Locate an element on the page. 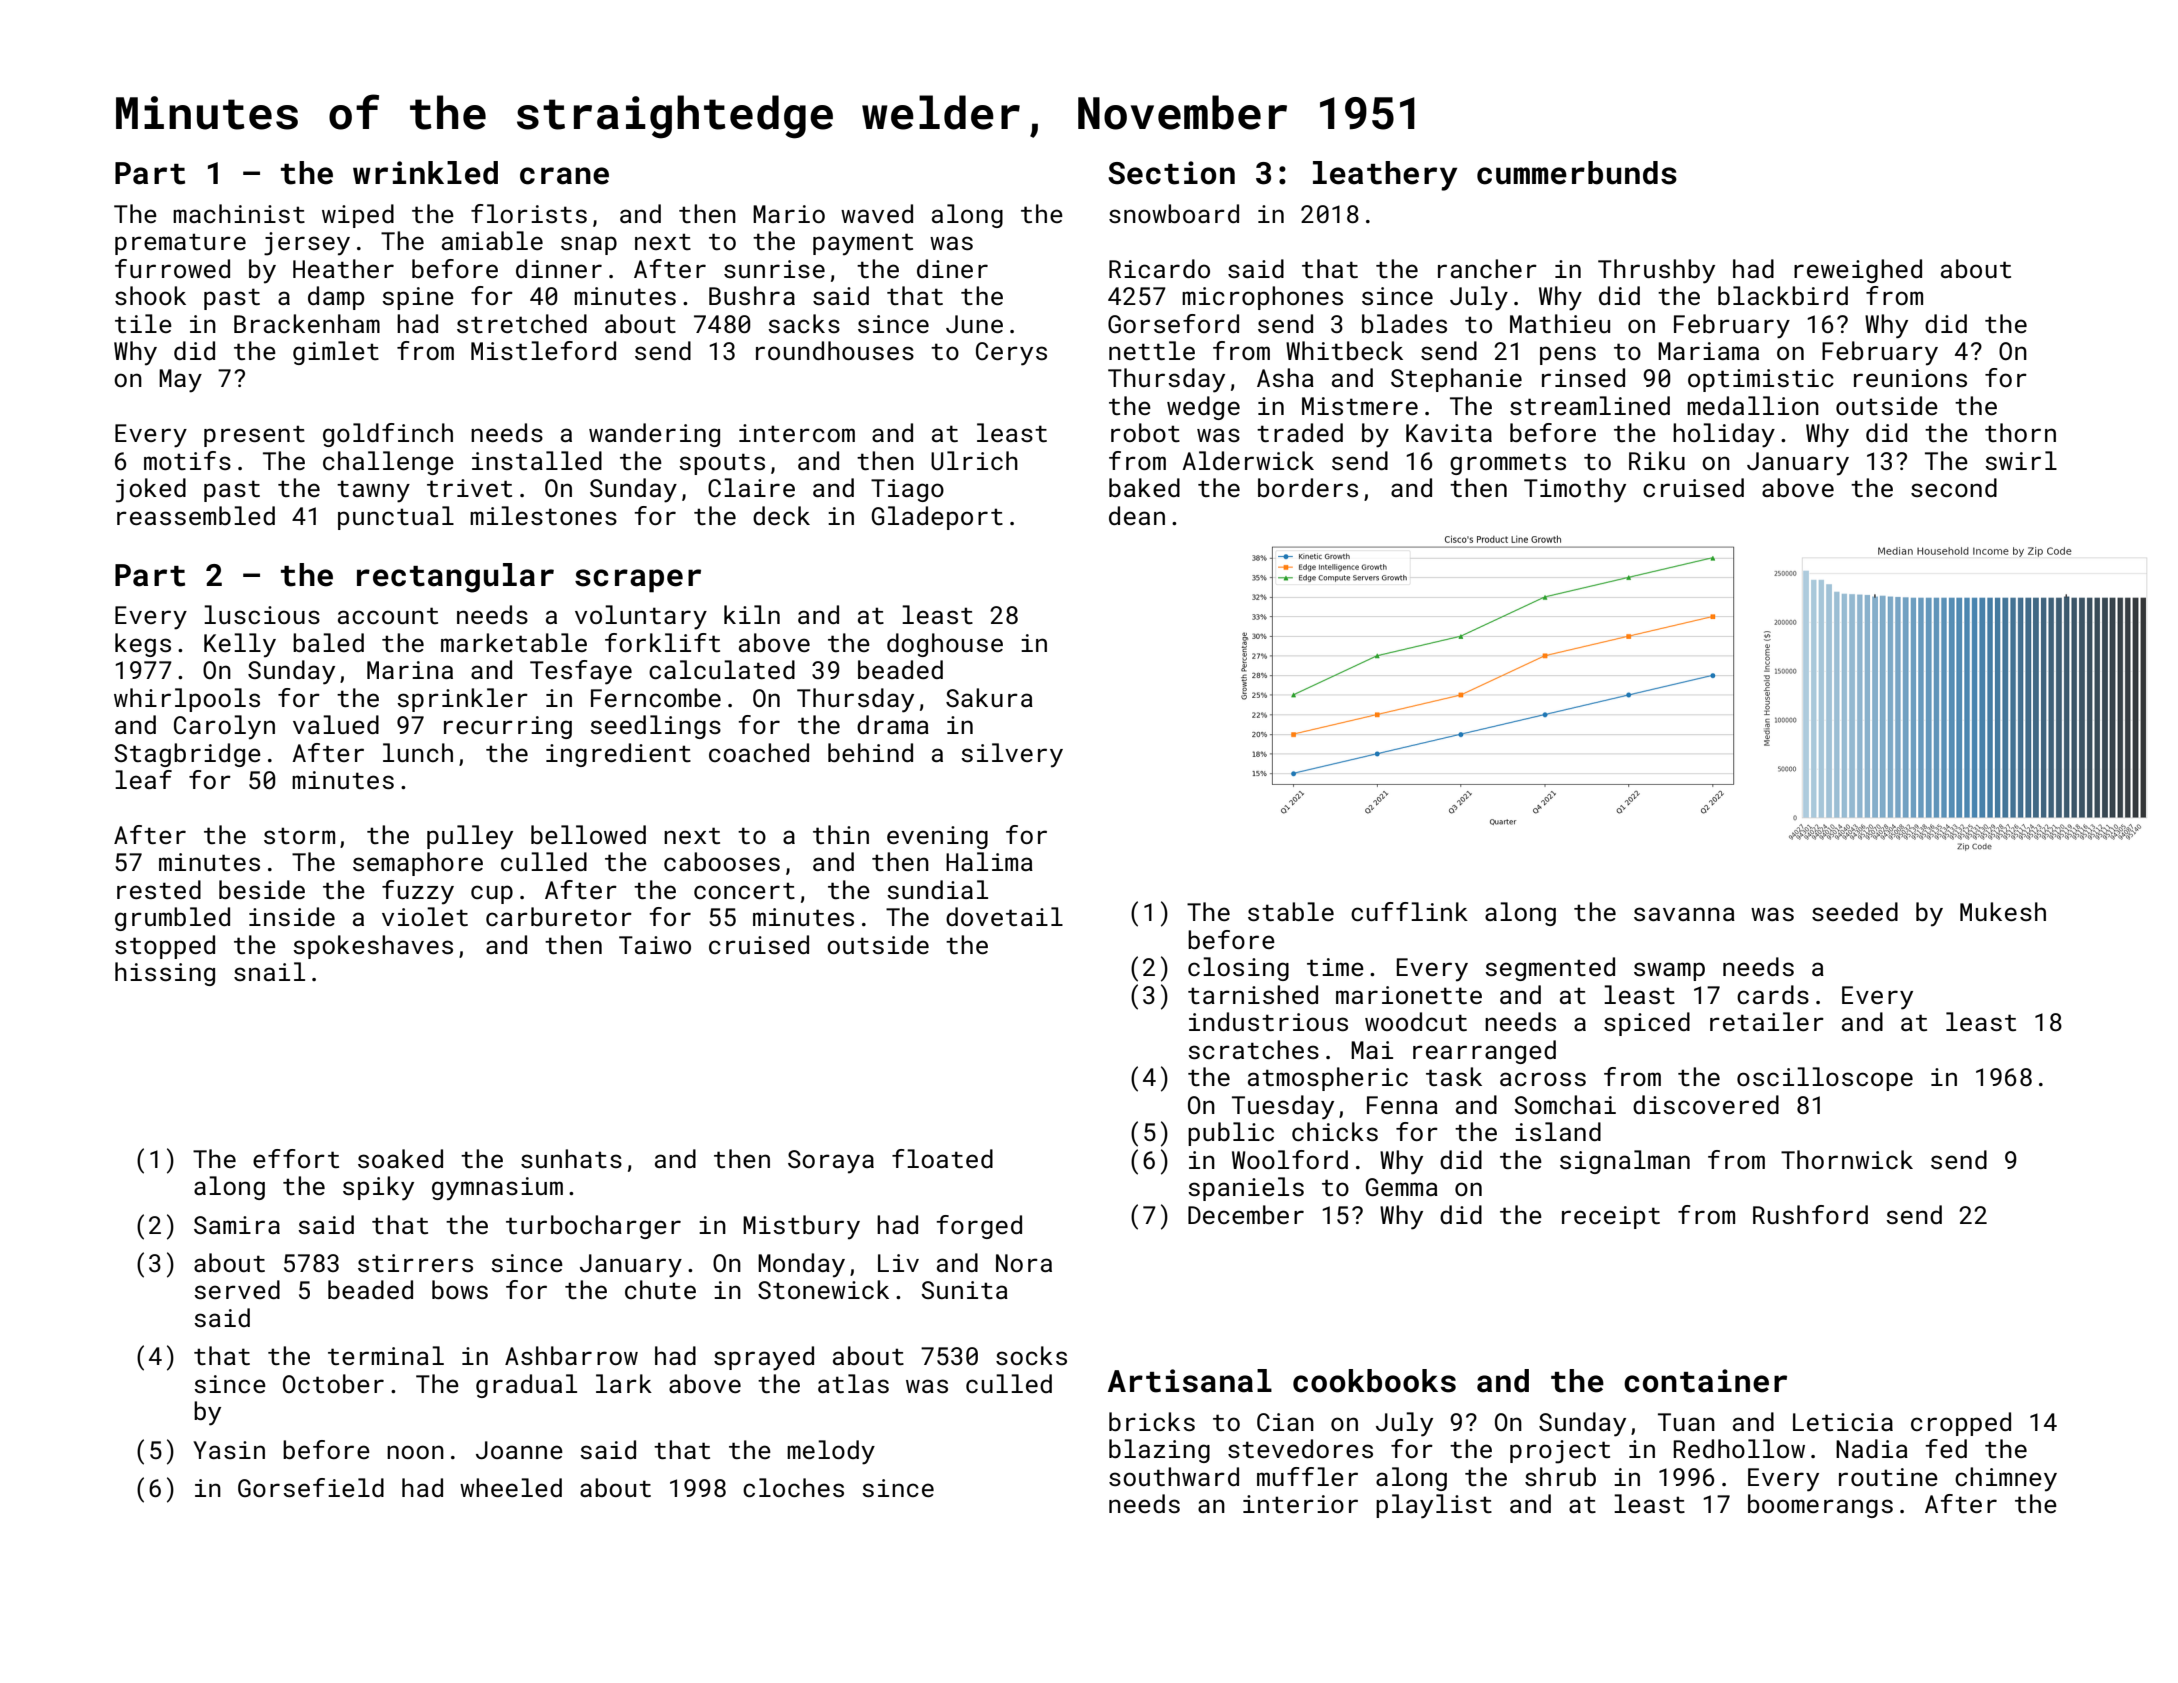 This page has height=1683, width=2178. Ashbarrow is located at coordinates (571, 1355).
